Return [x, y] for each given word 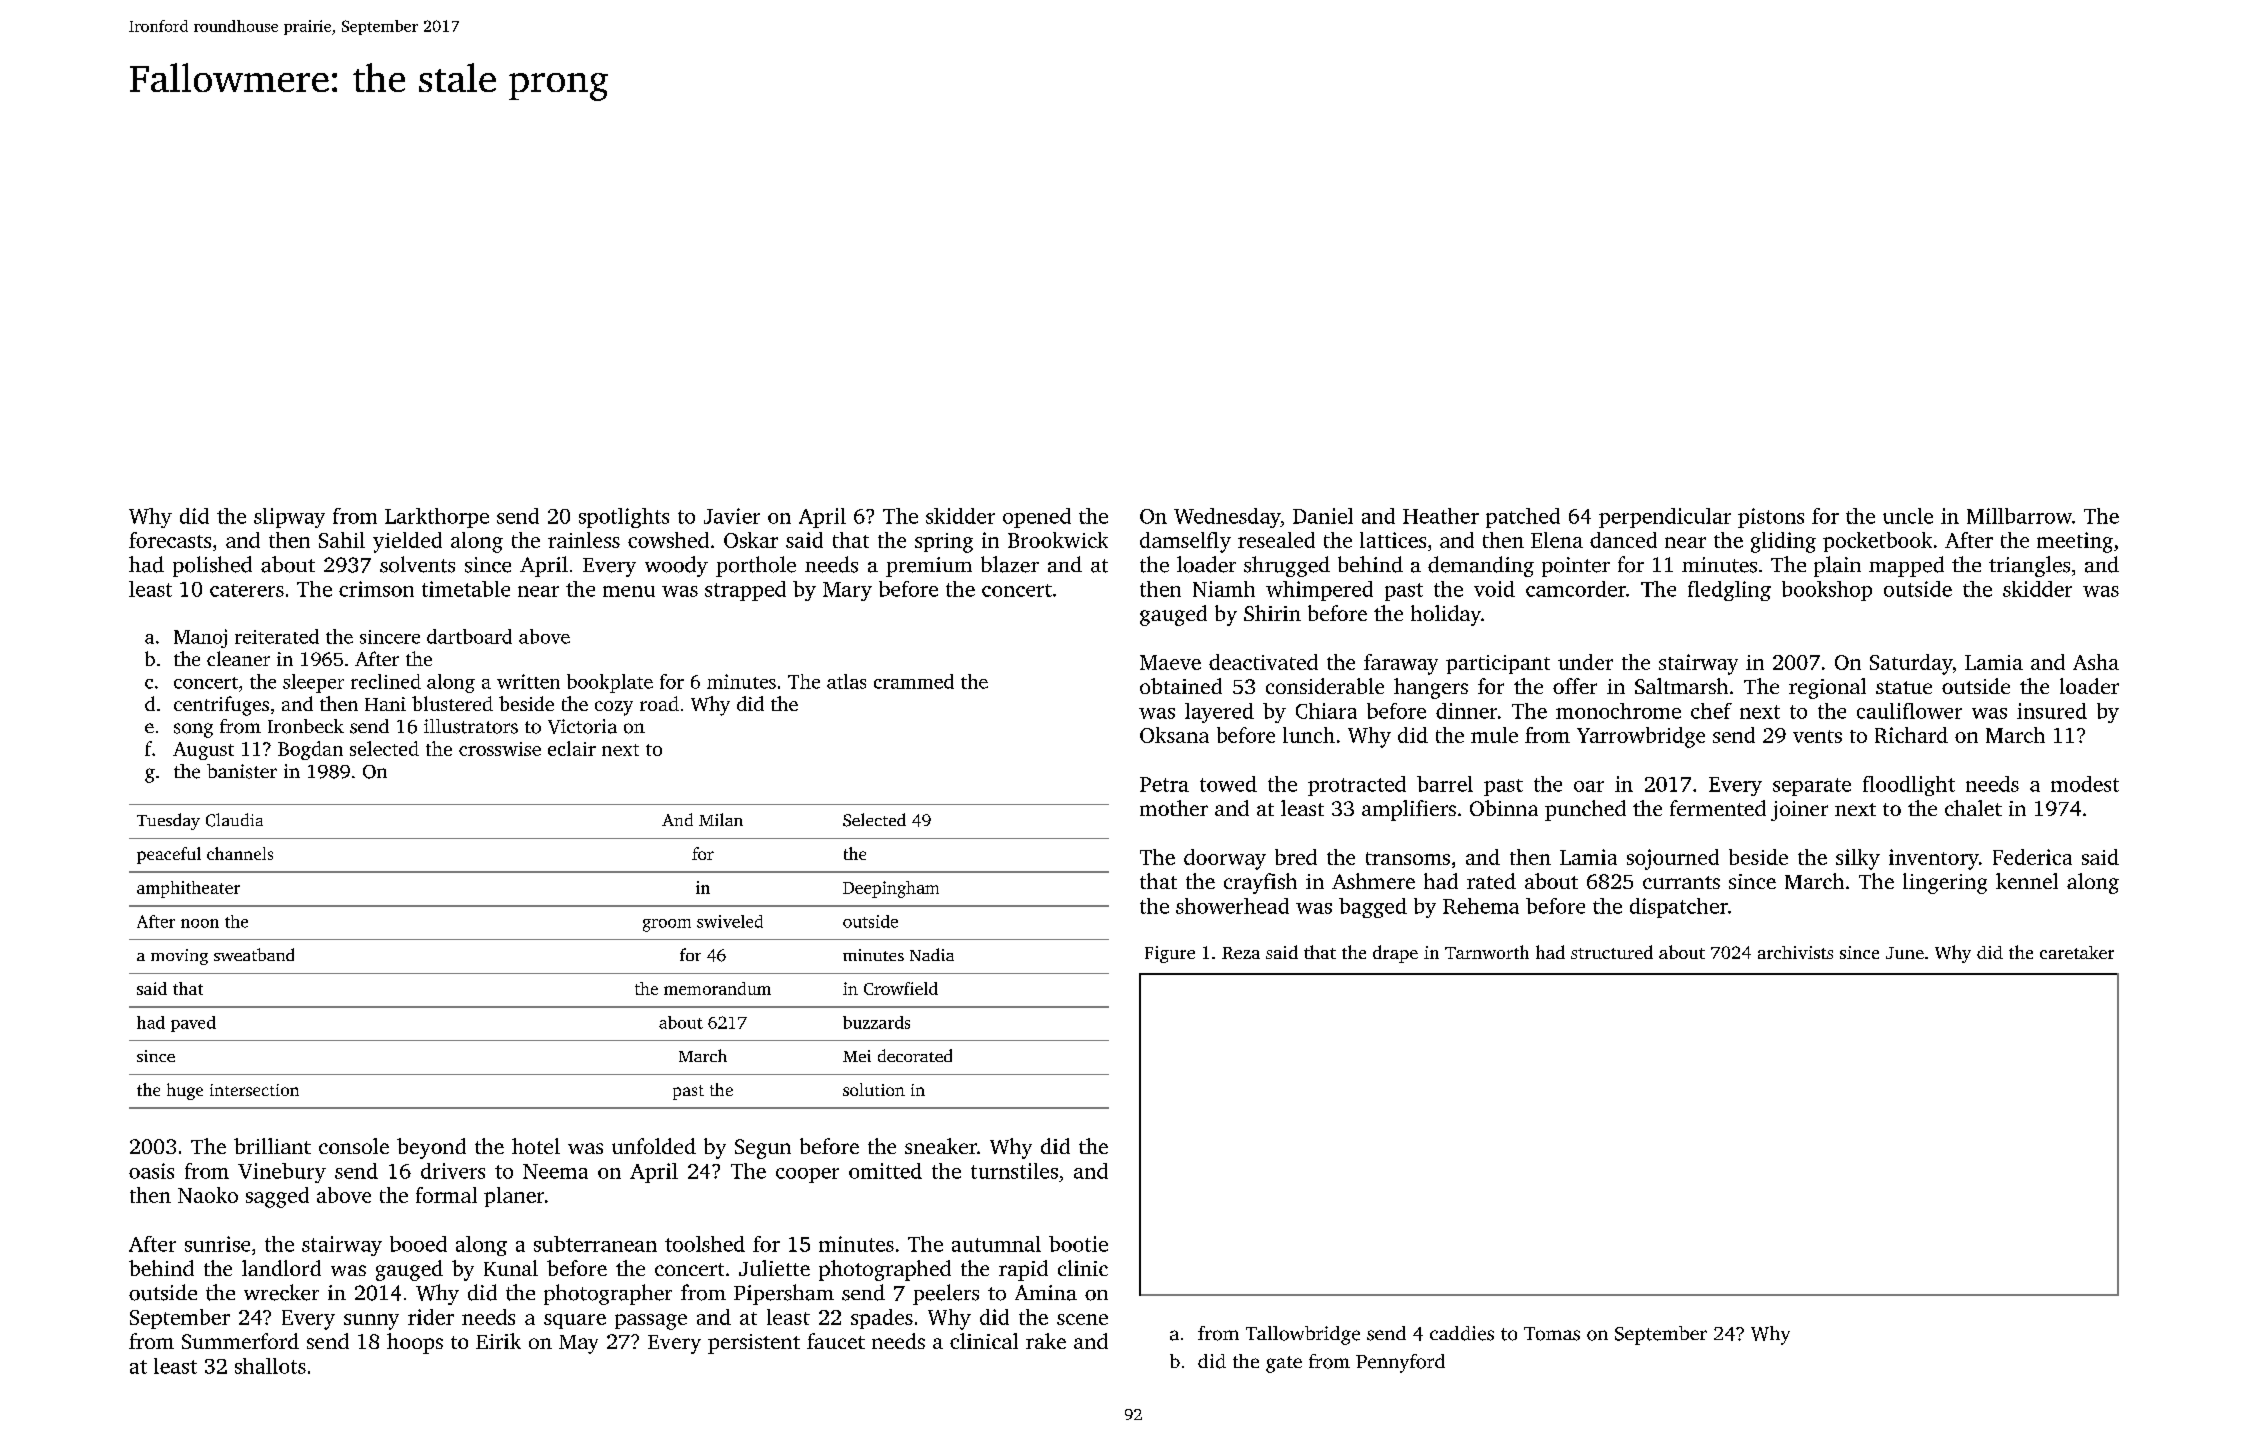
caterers [247, 590]
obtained [1181, 686]
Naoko [208, 1195]
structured [1612, 952]
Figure [1170, 954]
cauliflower [1909, 711]
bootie [1078, 1244]
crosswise [500, 749]
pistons [1771, 518]
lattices [1393, 540]
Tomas [1552, 1334]
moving [179, 957]
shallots [270, 1366]
